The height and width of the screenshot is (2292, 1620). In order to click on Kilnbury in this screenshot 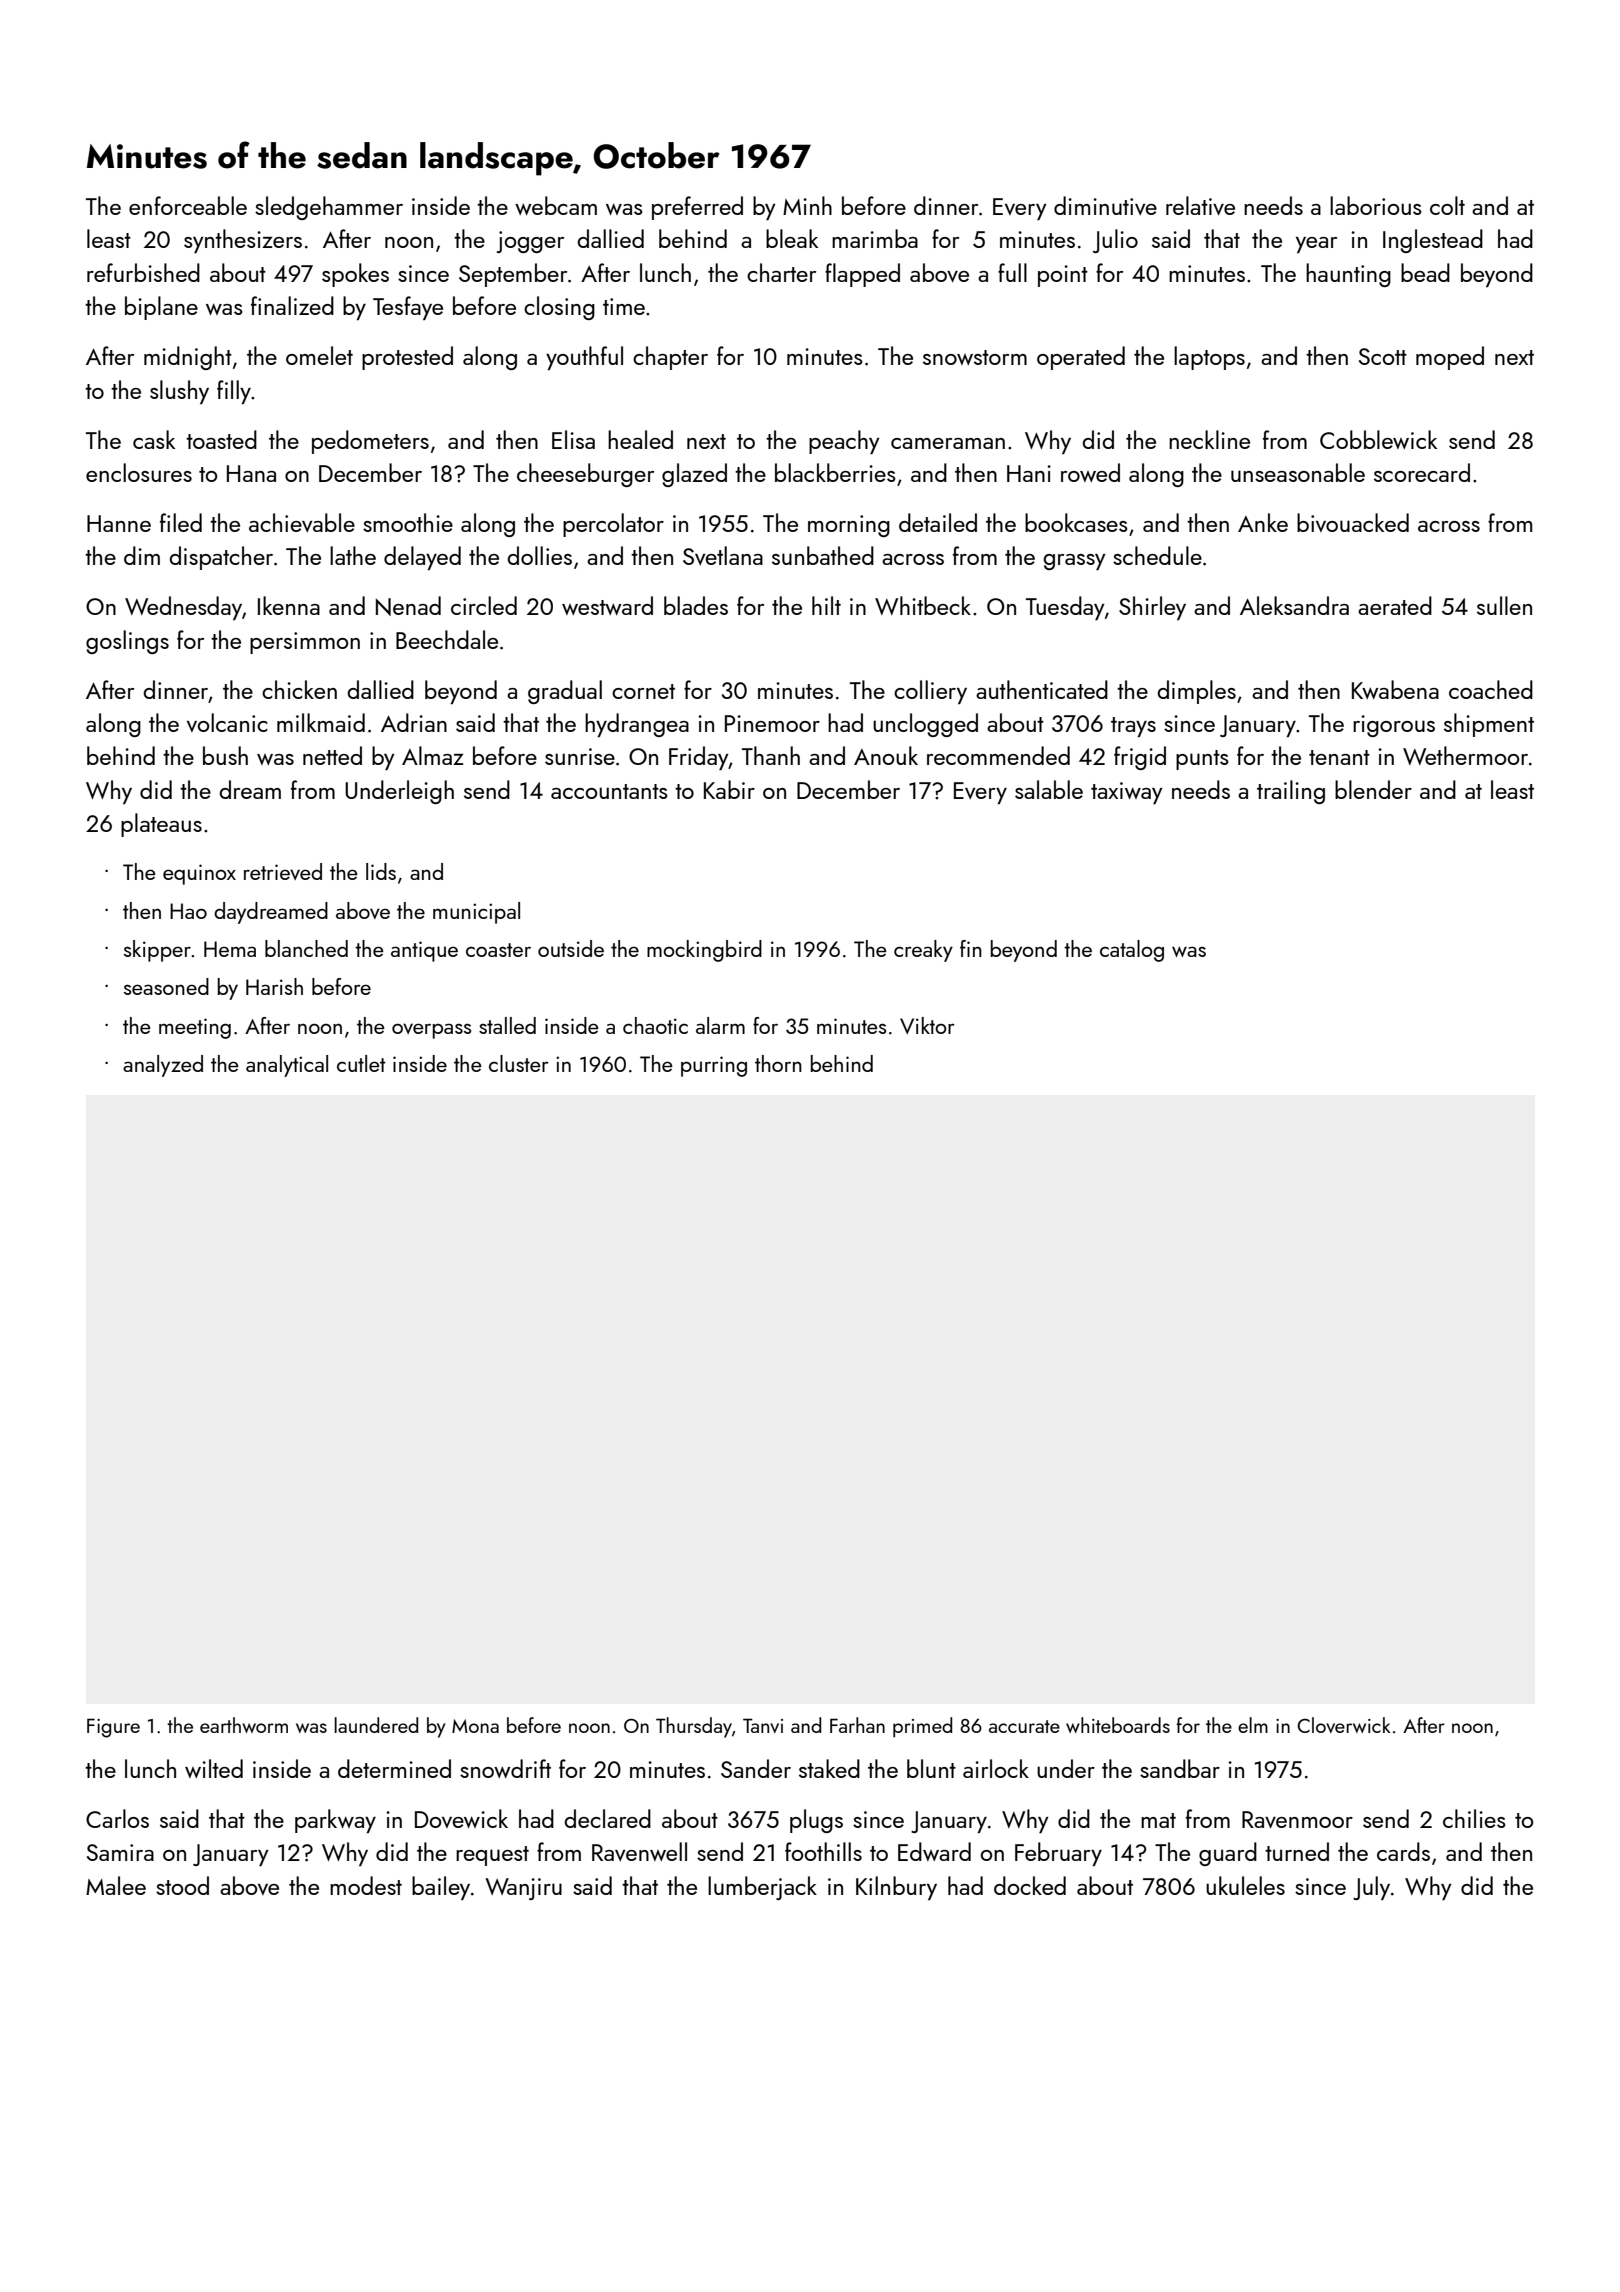, I will do `click(896, 1888)`.
